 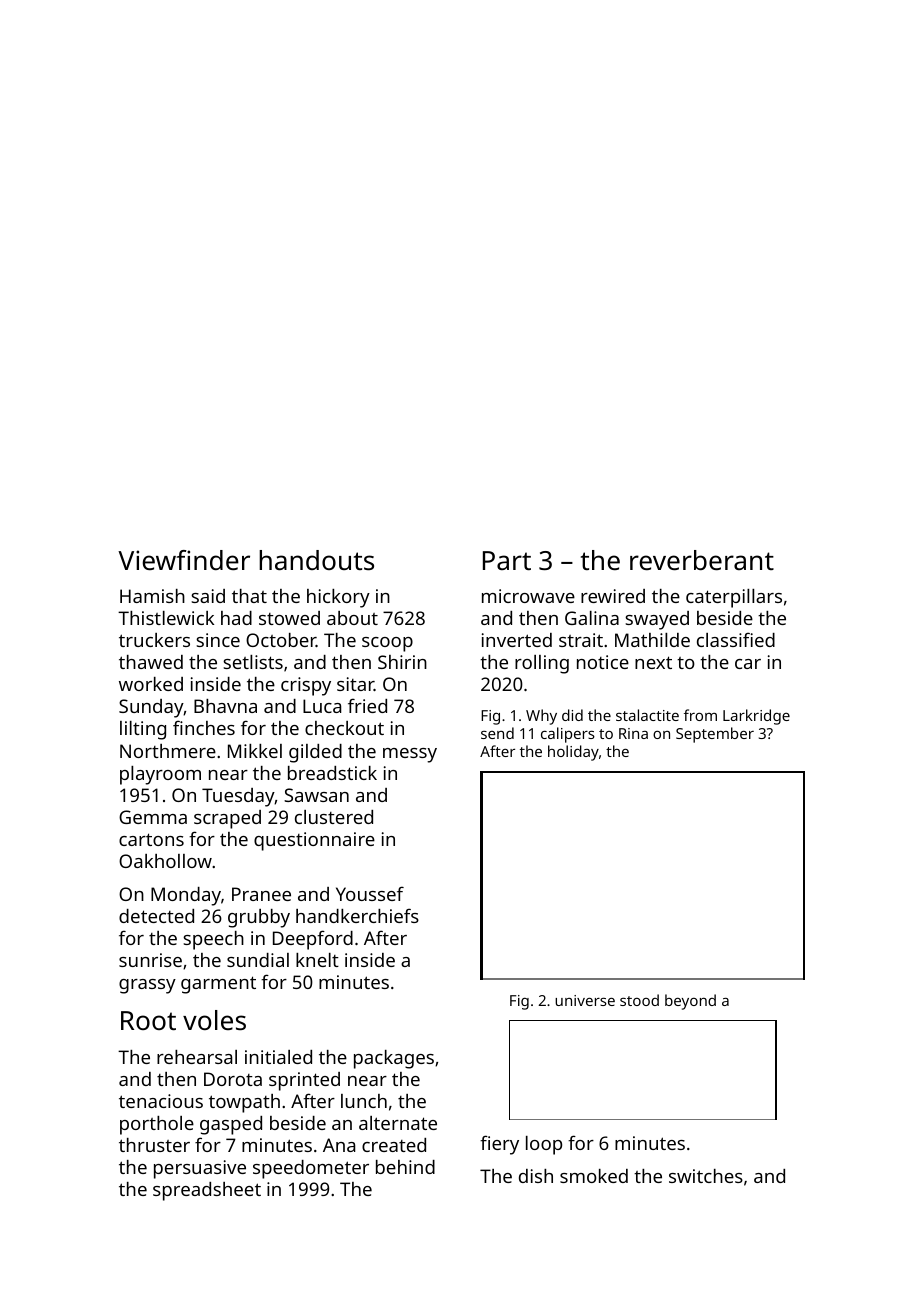 I want to click on universe, so click(x=585, y=1000).
